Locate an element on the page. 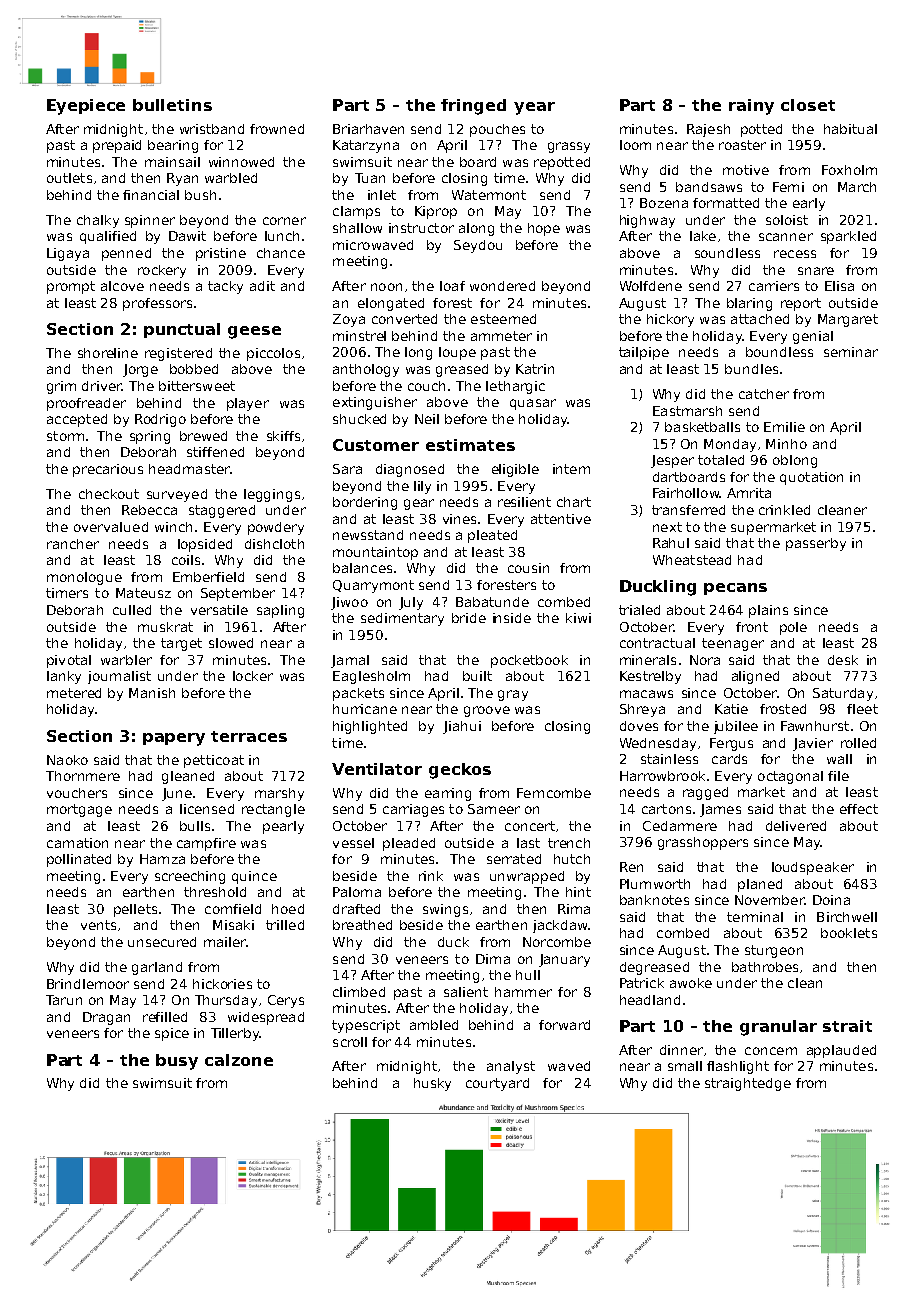  desk is located at coordinates (843, 660).
